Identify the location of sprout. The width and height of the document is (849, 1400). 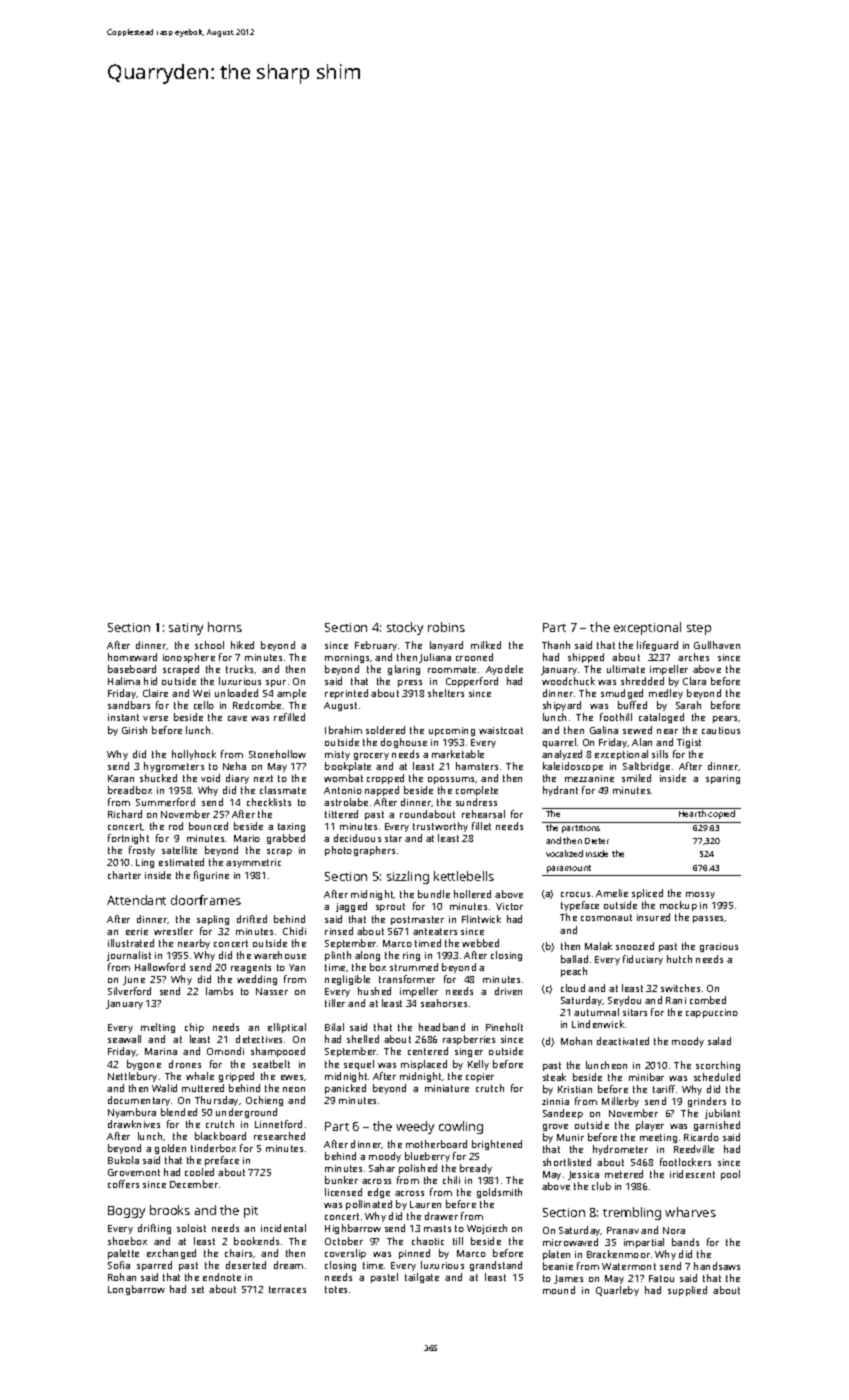
(390, 907).
